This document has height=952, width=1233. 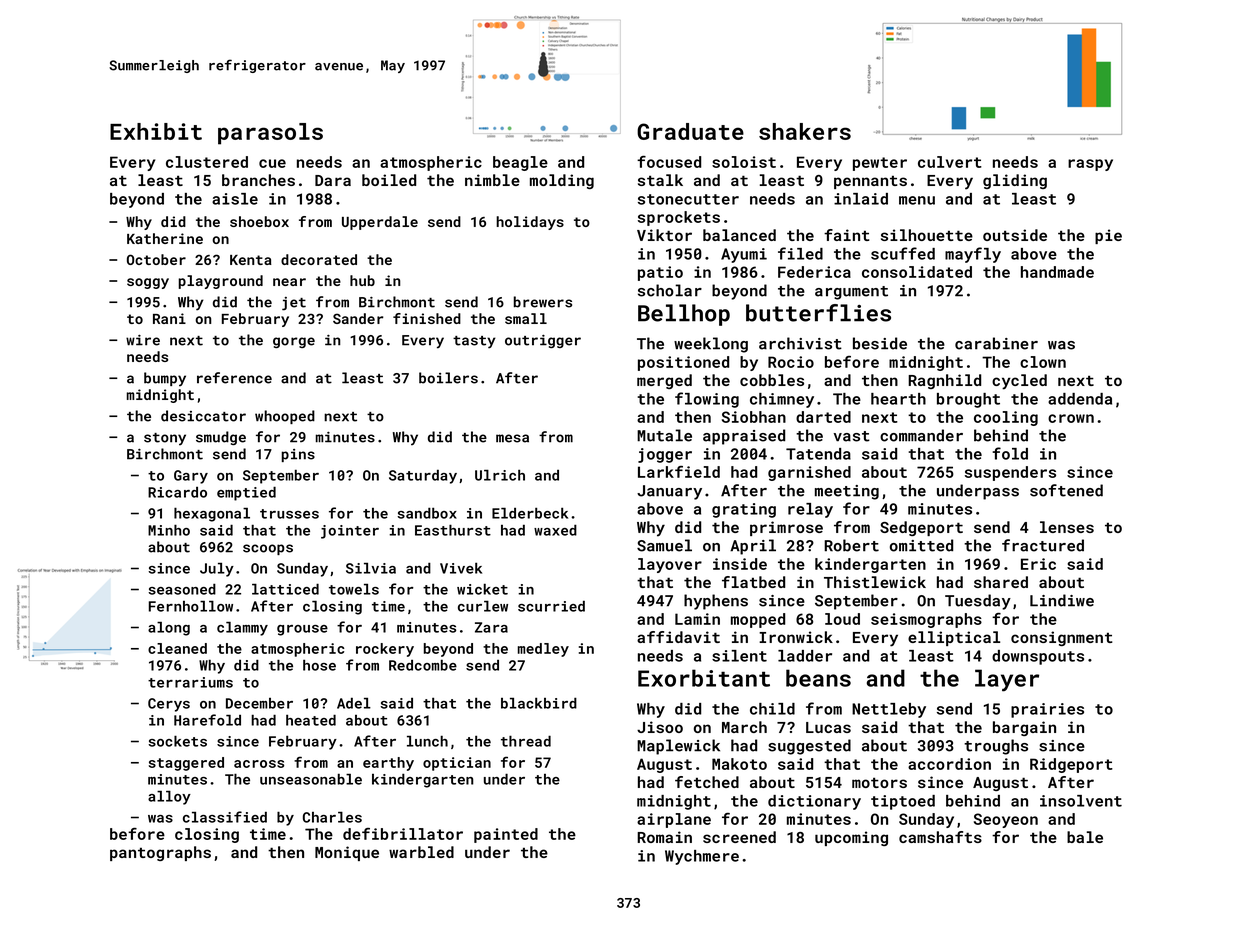 What do you see at coordinates (690, 131) in the document?
I see `Graduate` at bounding box center [690, 131].
